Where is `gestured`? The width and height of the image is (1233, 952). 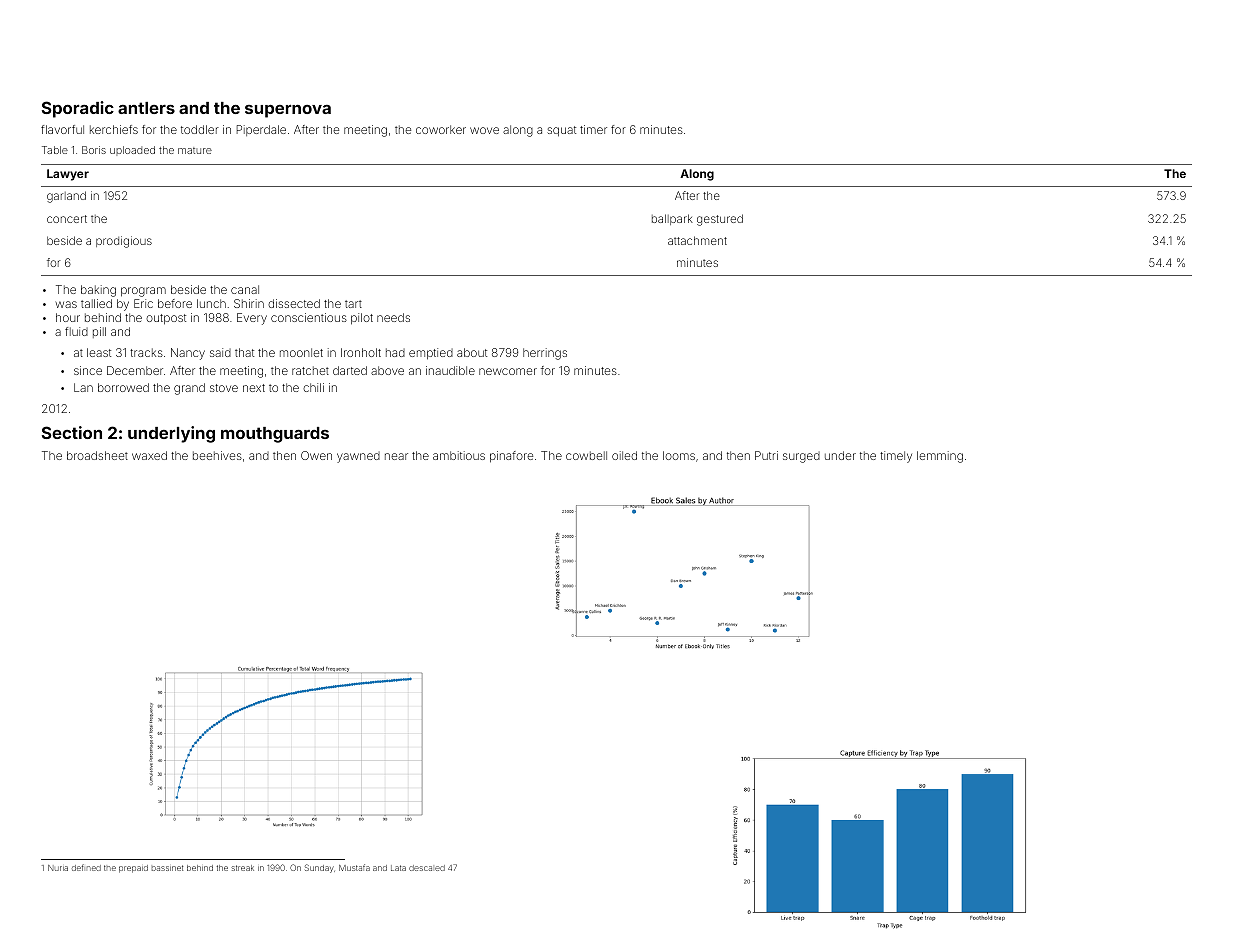
gestured is located at coordinates (720, 220).
